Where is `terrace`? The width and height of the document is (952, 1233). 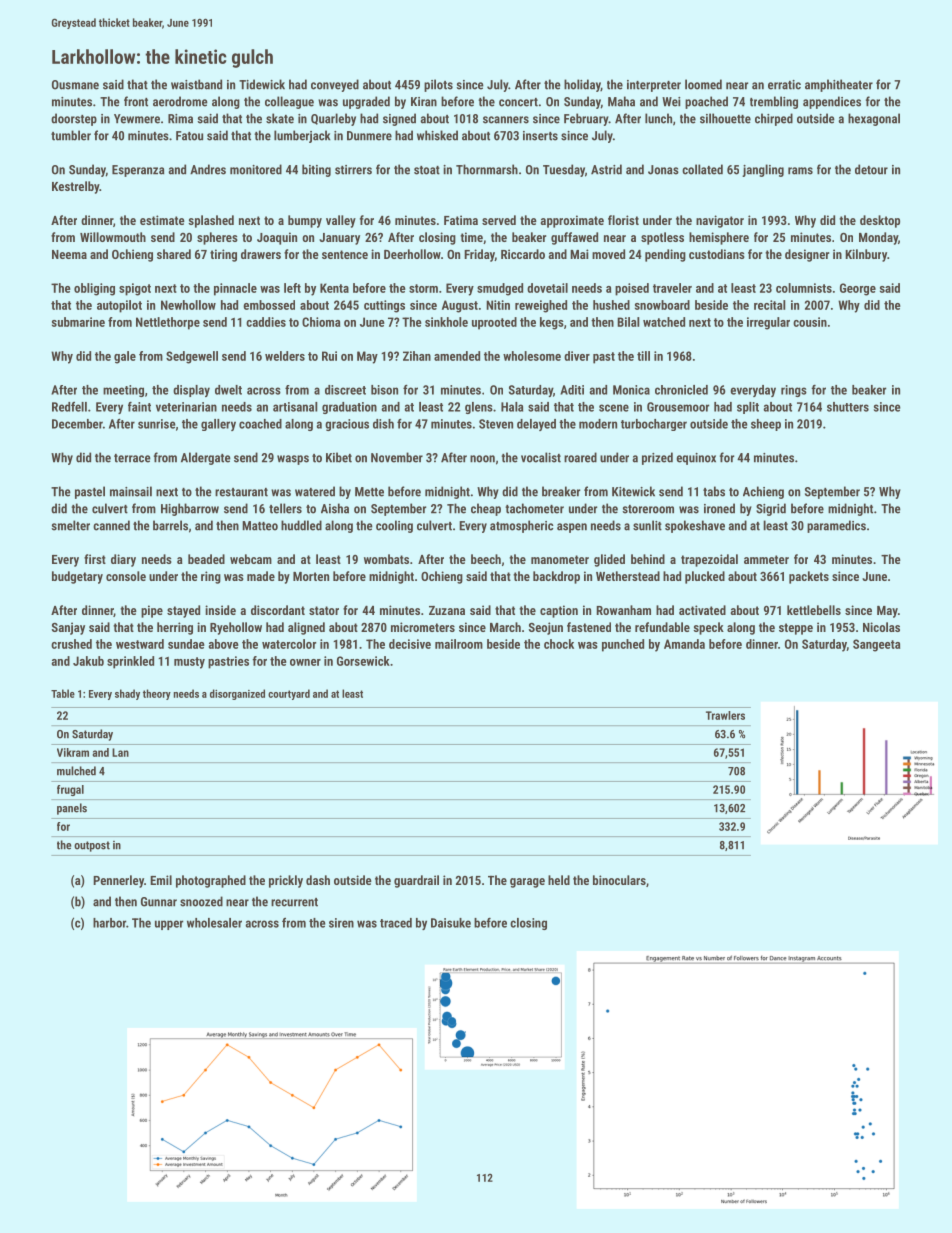
terrace is located at coordinates (132, 458).
